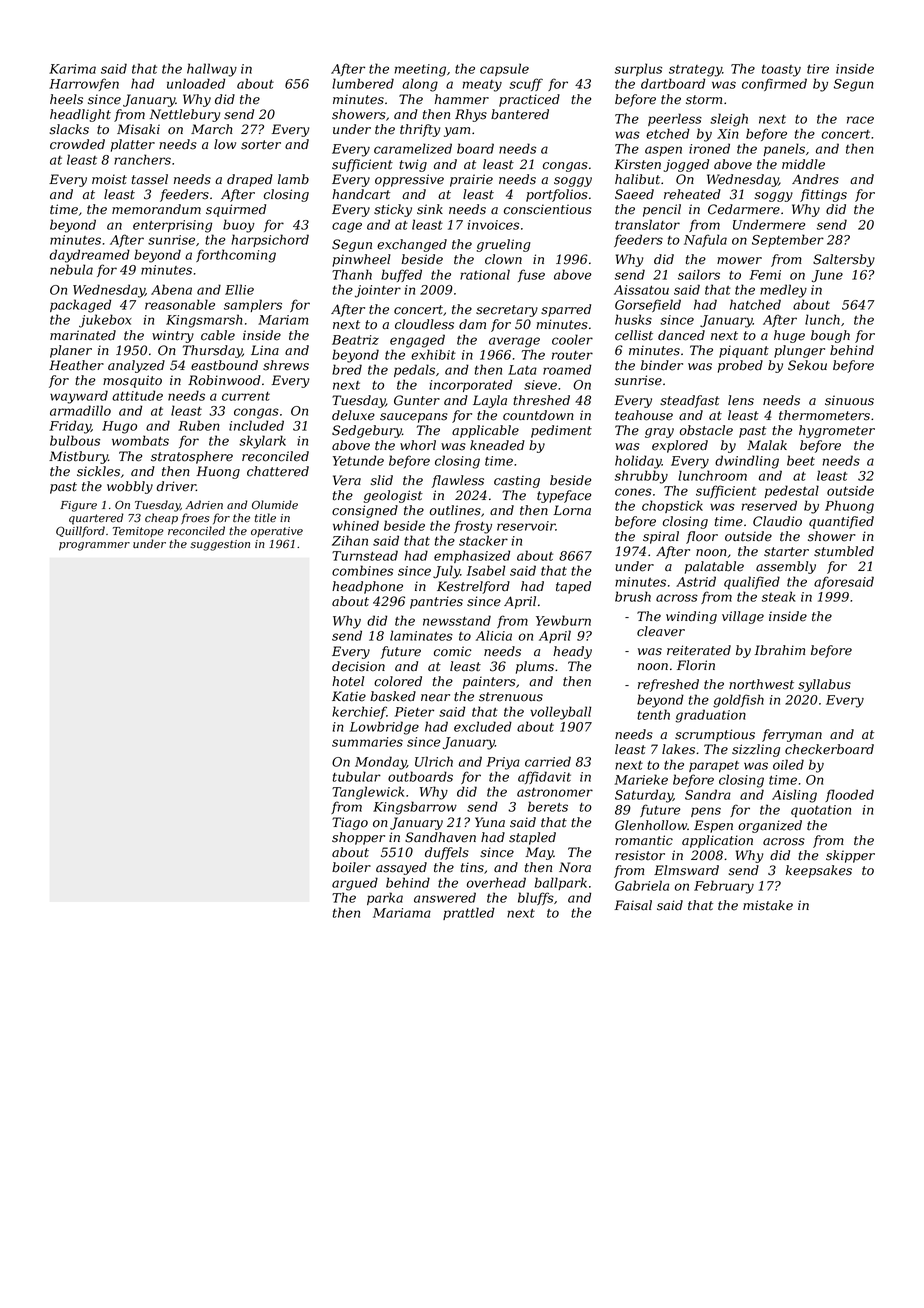 The image size is (924, 1308). I want to click on sinuous, so click(849, 400).
